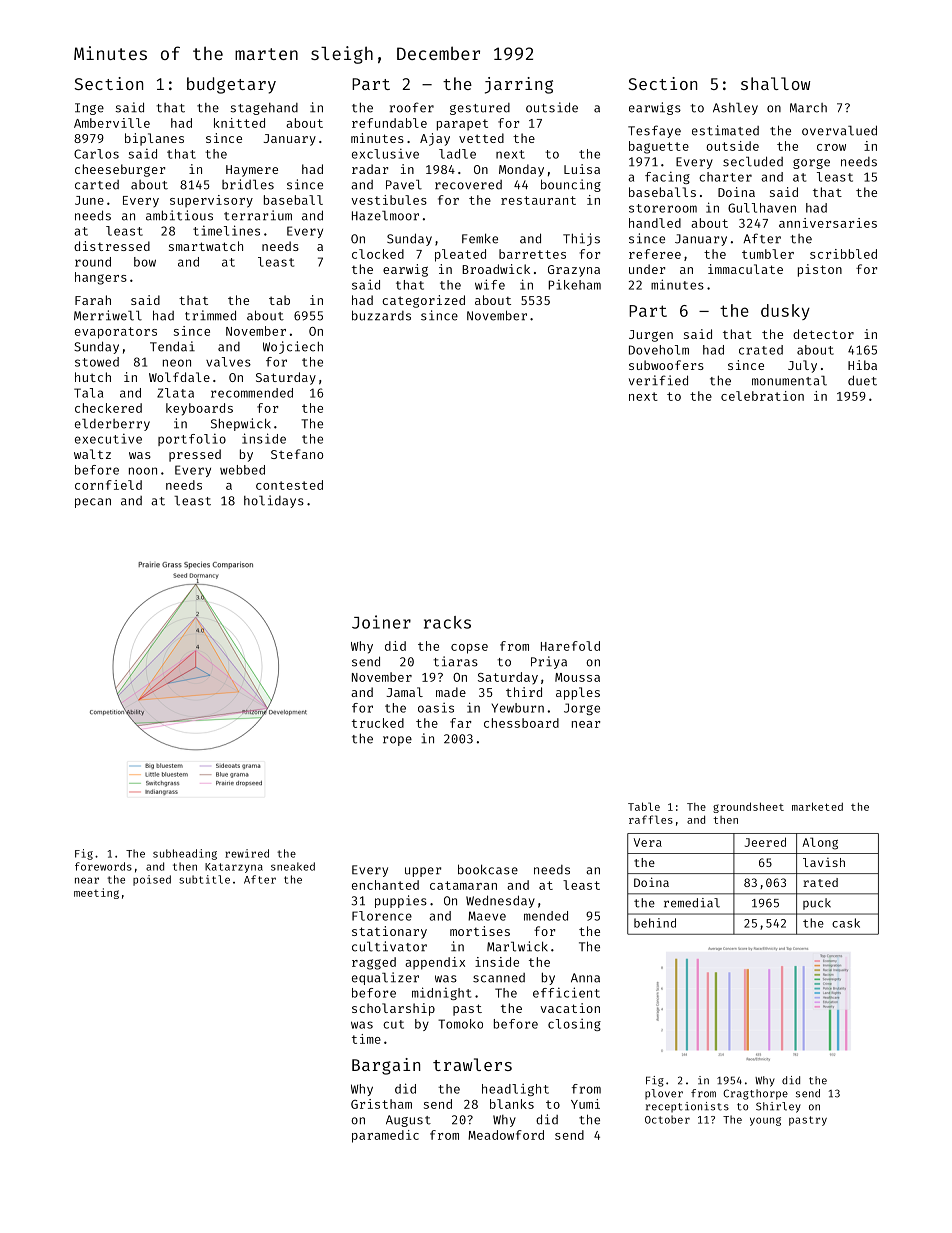 The width and height of the screenshot is (952, 1233). What do you see at coordinates (264, 109) in the screenshot?
I see `stagehand` at bounding box center [264, 109].
